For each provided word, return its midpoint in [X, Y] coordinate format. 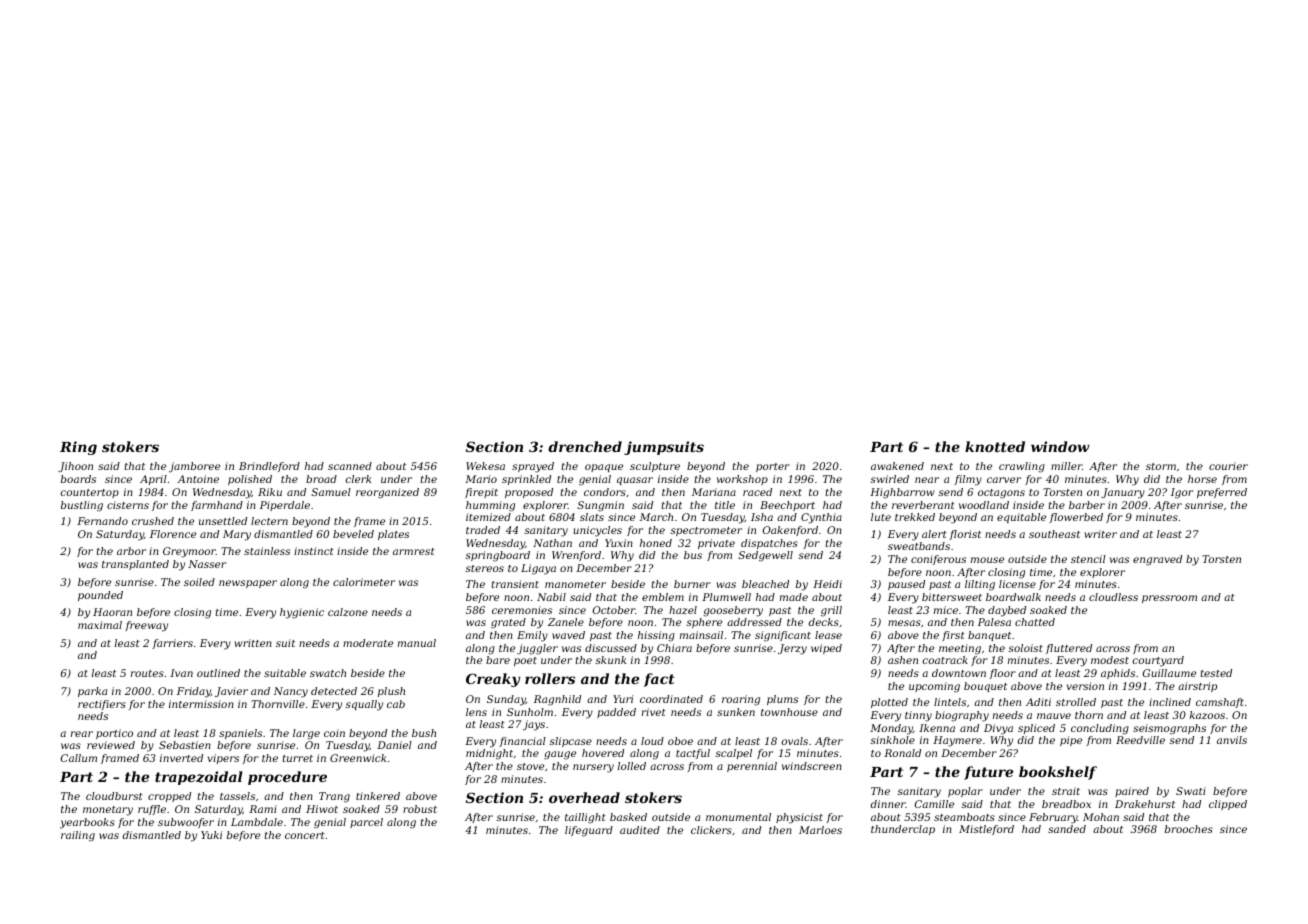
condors [605, 492]
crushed [153, 521]
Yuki [211, 835]
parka [92, 692]
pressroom [1169, 599]
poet [525, 661]
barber [1087, 505]
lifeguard [589, 831]
